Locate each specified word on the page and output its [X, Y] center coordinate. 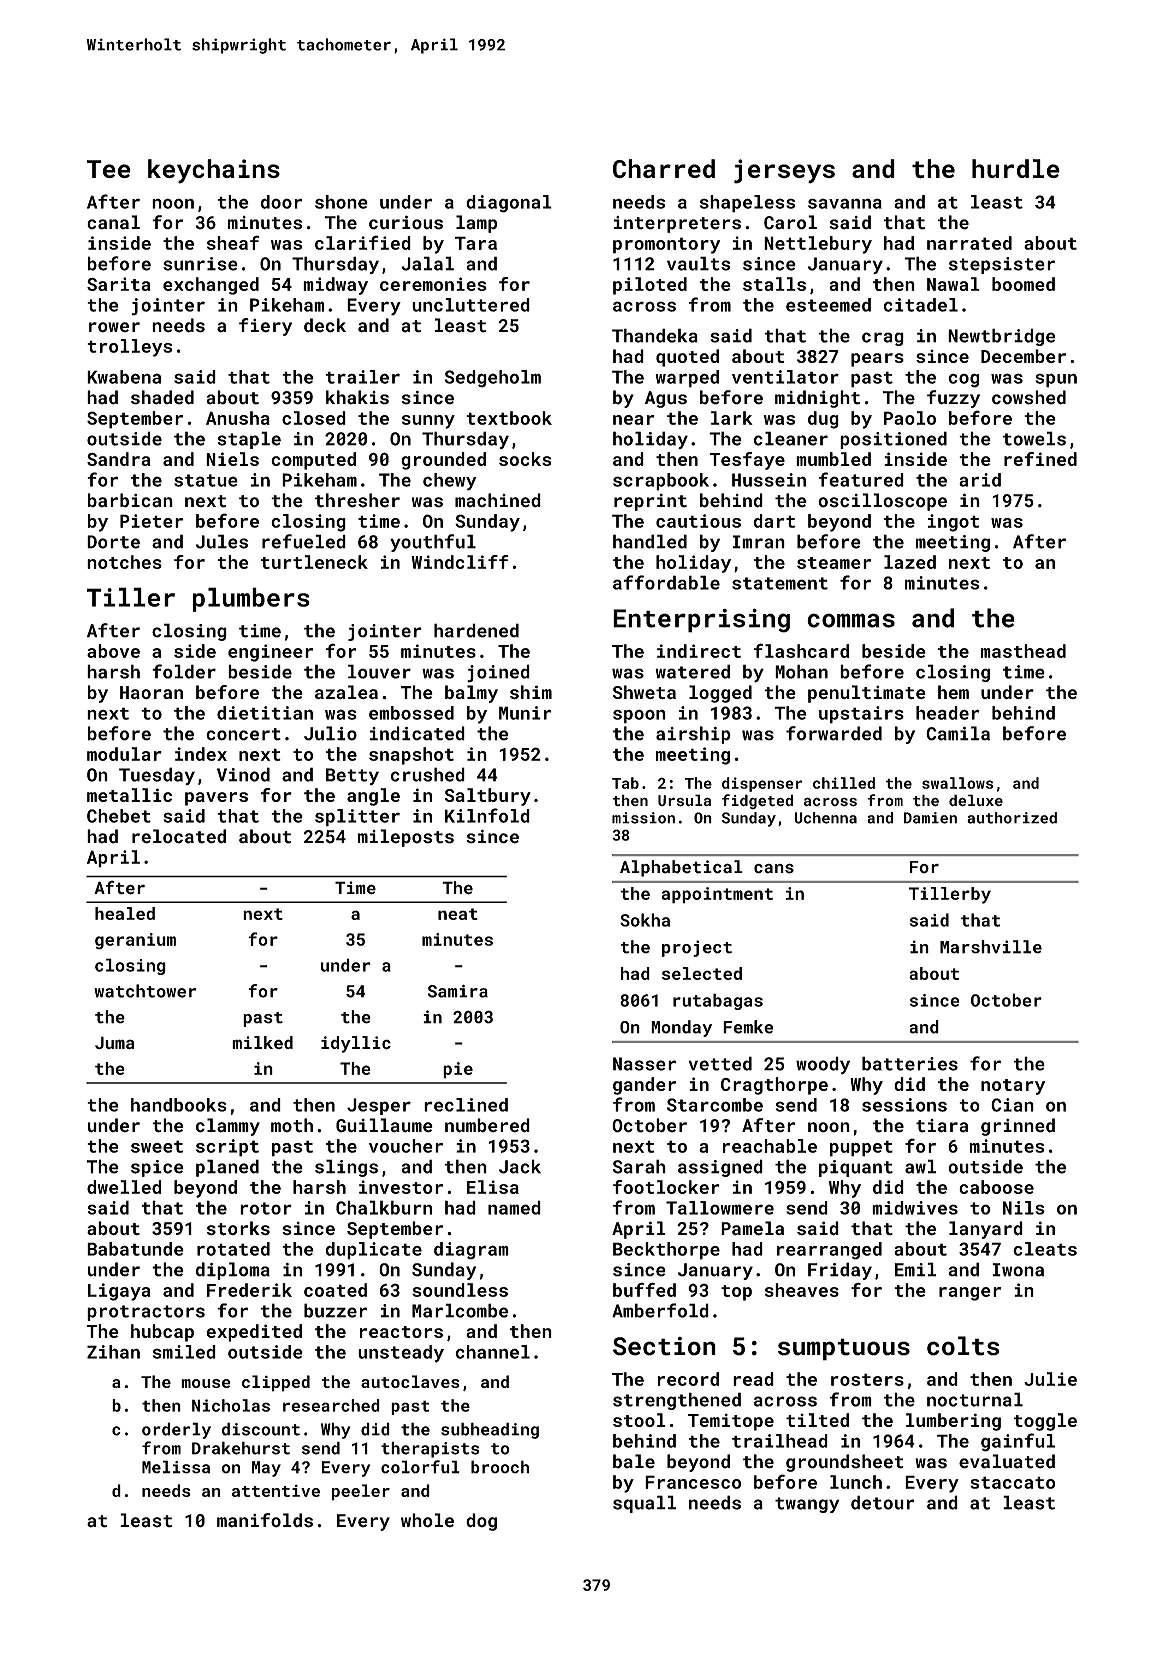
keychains [214, 171]
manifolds [265, 1520]
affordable [666, 582]
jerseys [784, 171]
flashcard [801, 650]
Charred [664, 169]
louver [379, 671]
